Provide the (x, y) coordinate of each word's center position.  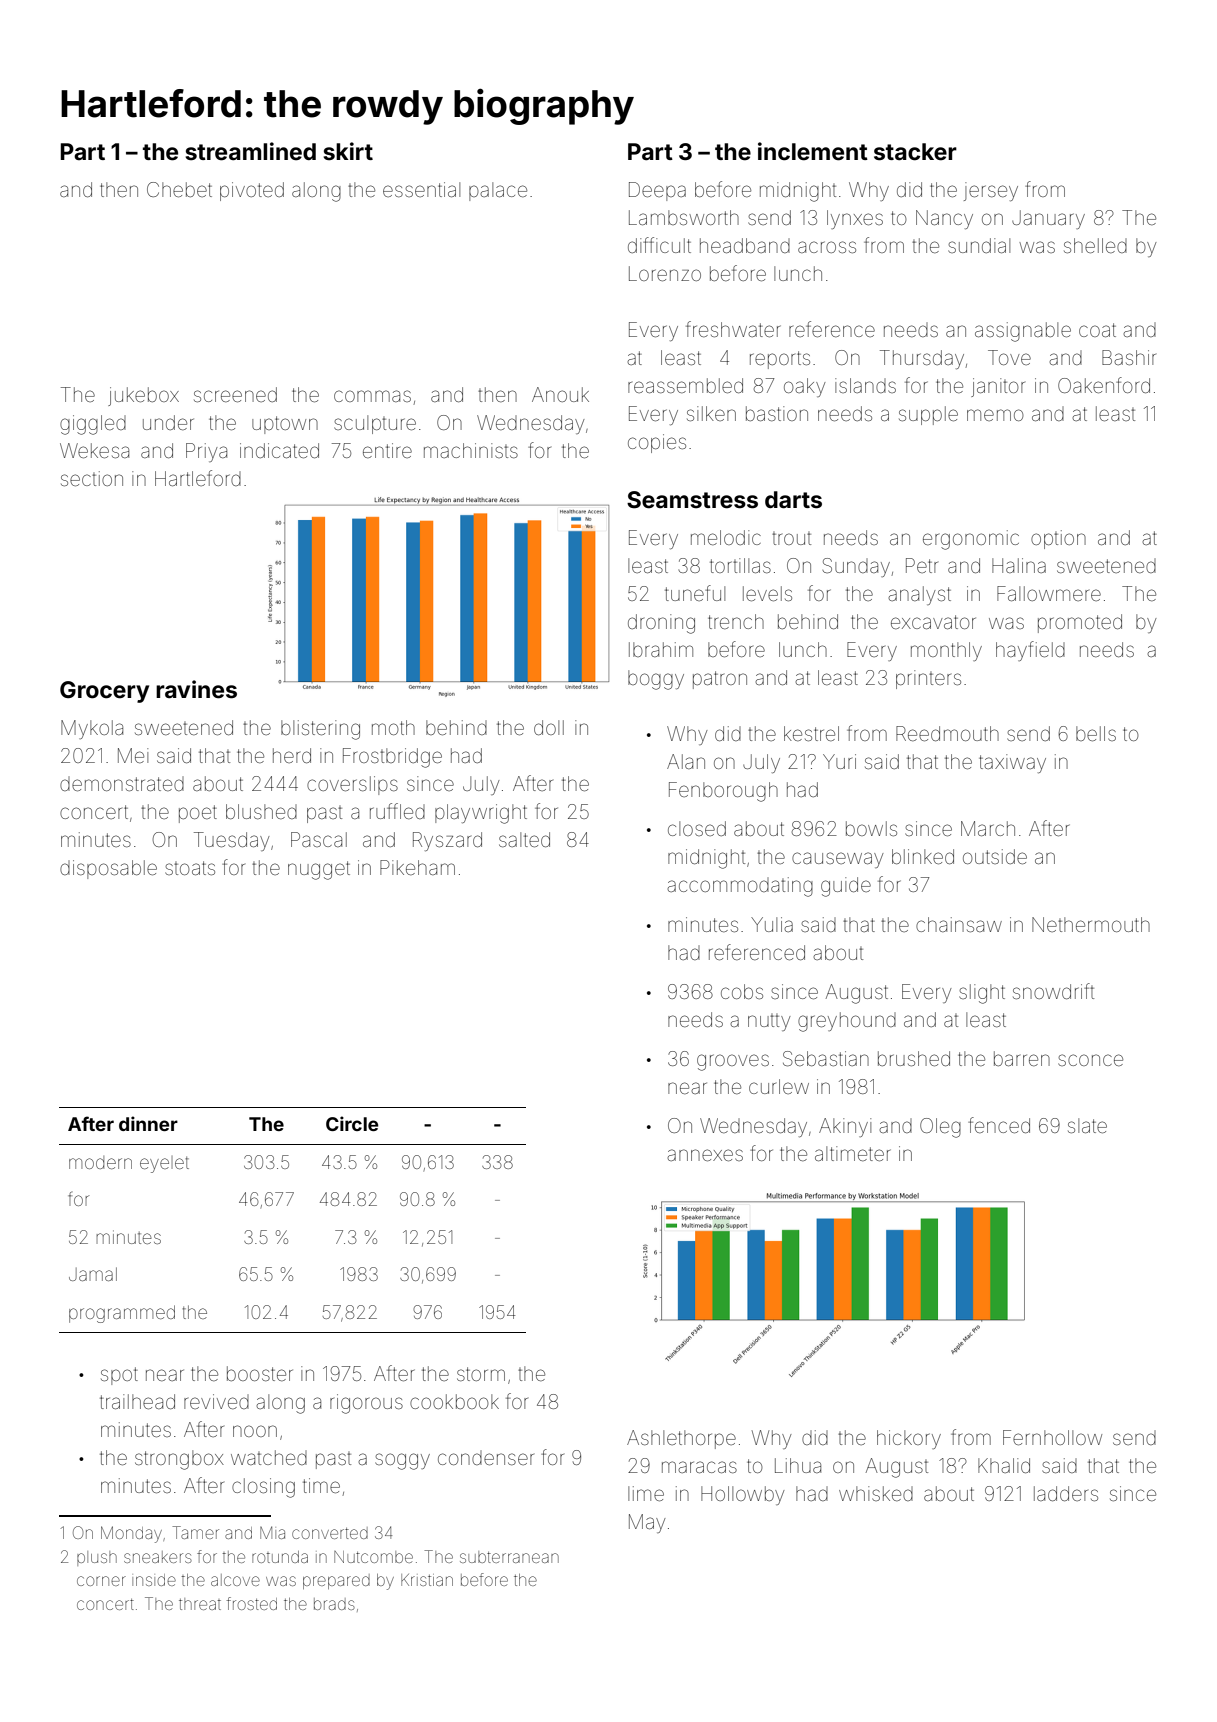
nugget (319, 870)
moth (393, 727)
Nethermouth (1091, 924)
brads (334, 1604)
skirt (348, 151)
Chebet (179, 189)
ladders (1066, 1493)
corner (101, 1581)
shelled (1095, 245)
